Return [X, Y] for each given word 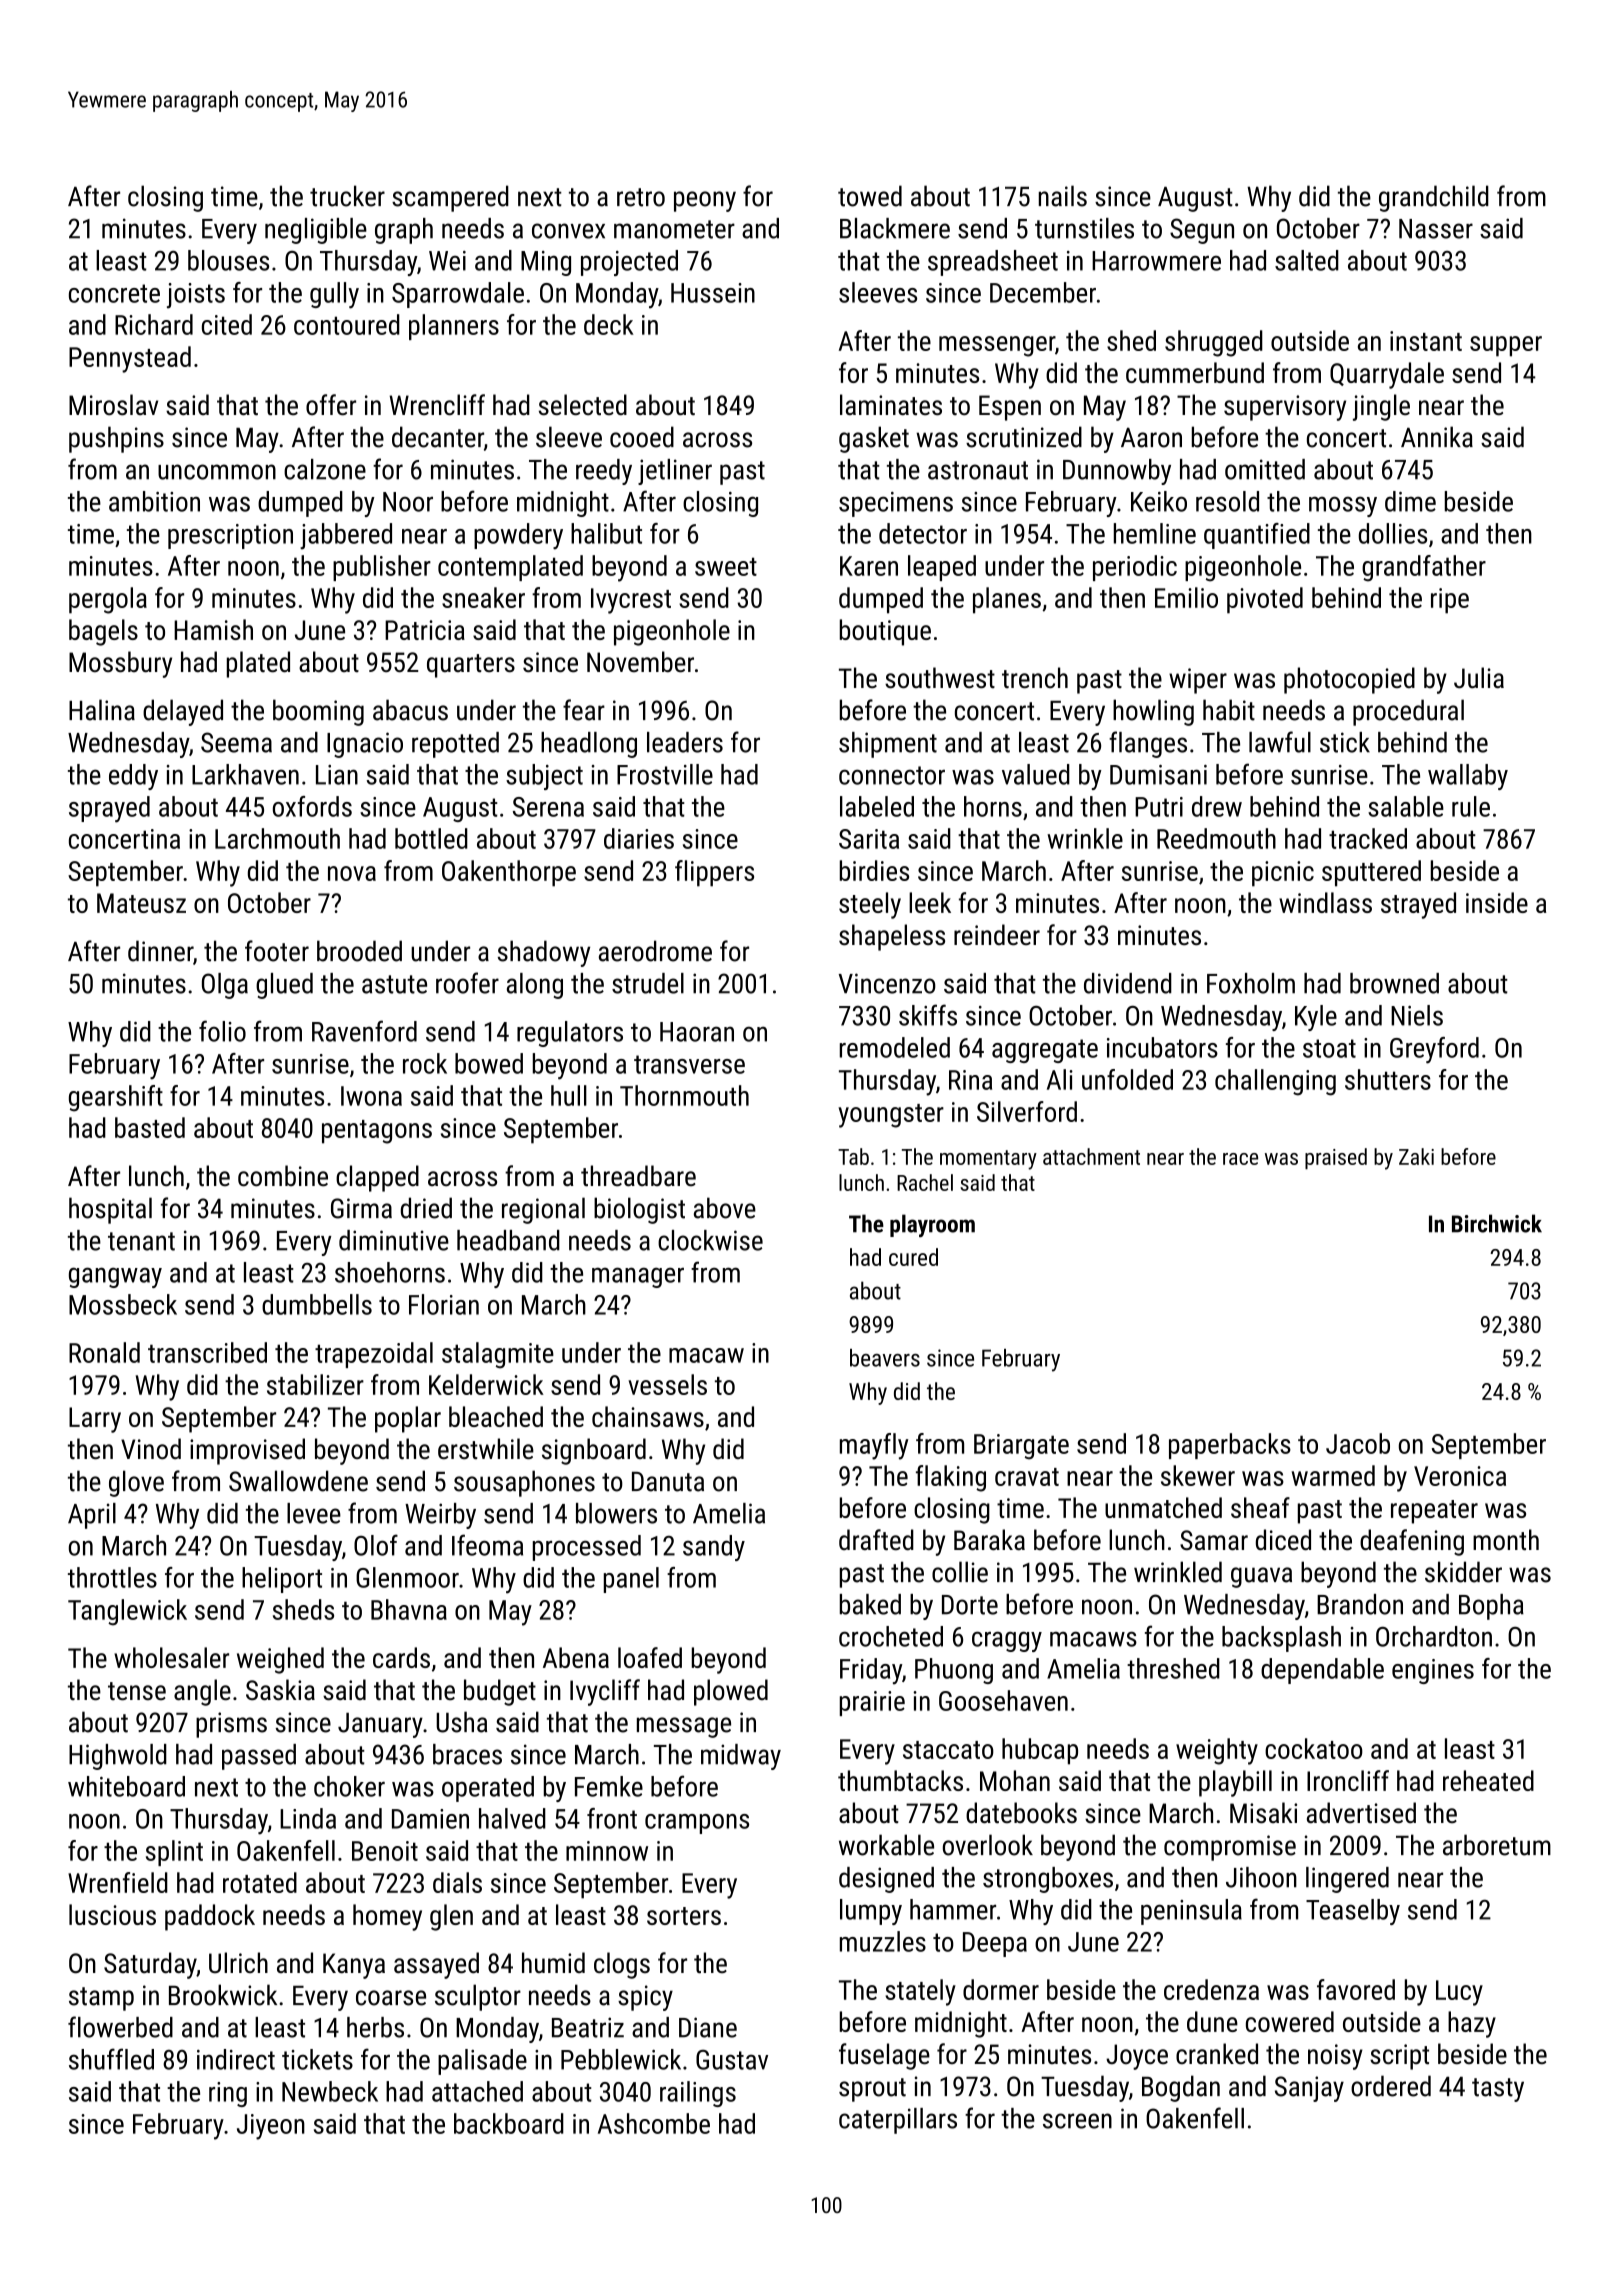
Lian [337, 775]
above [725, 1208]
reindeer [997, 935]
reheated [1488, 1780]
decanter [438, 437]
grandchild [1434, 198]
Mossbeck [123, 1304]
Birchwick [1497, 1223]
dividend [1128, 983]
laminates [891, 405]
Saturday [150, 1965]
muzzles [883, 1941]
